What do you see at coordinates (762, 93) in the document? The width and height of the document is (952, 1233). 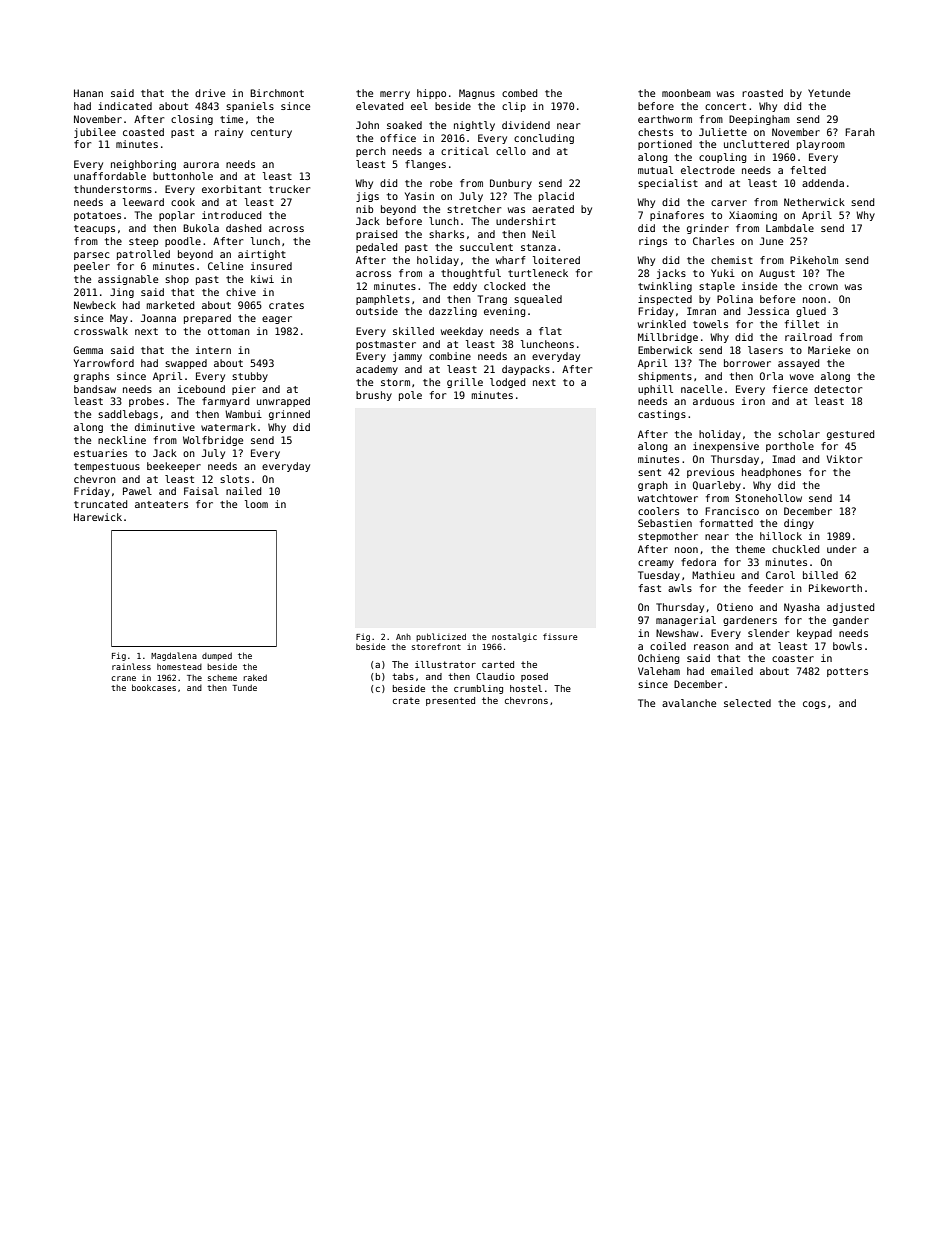 I see `roasted` at bounding box center [762, 93].
